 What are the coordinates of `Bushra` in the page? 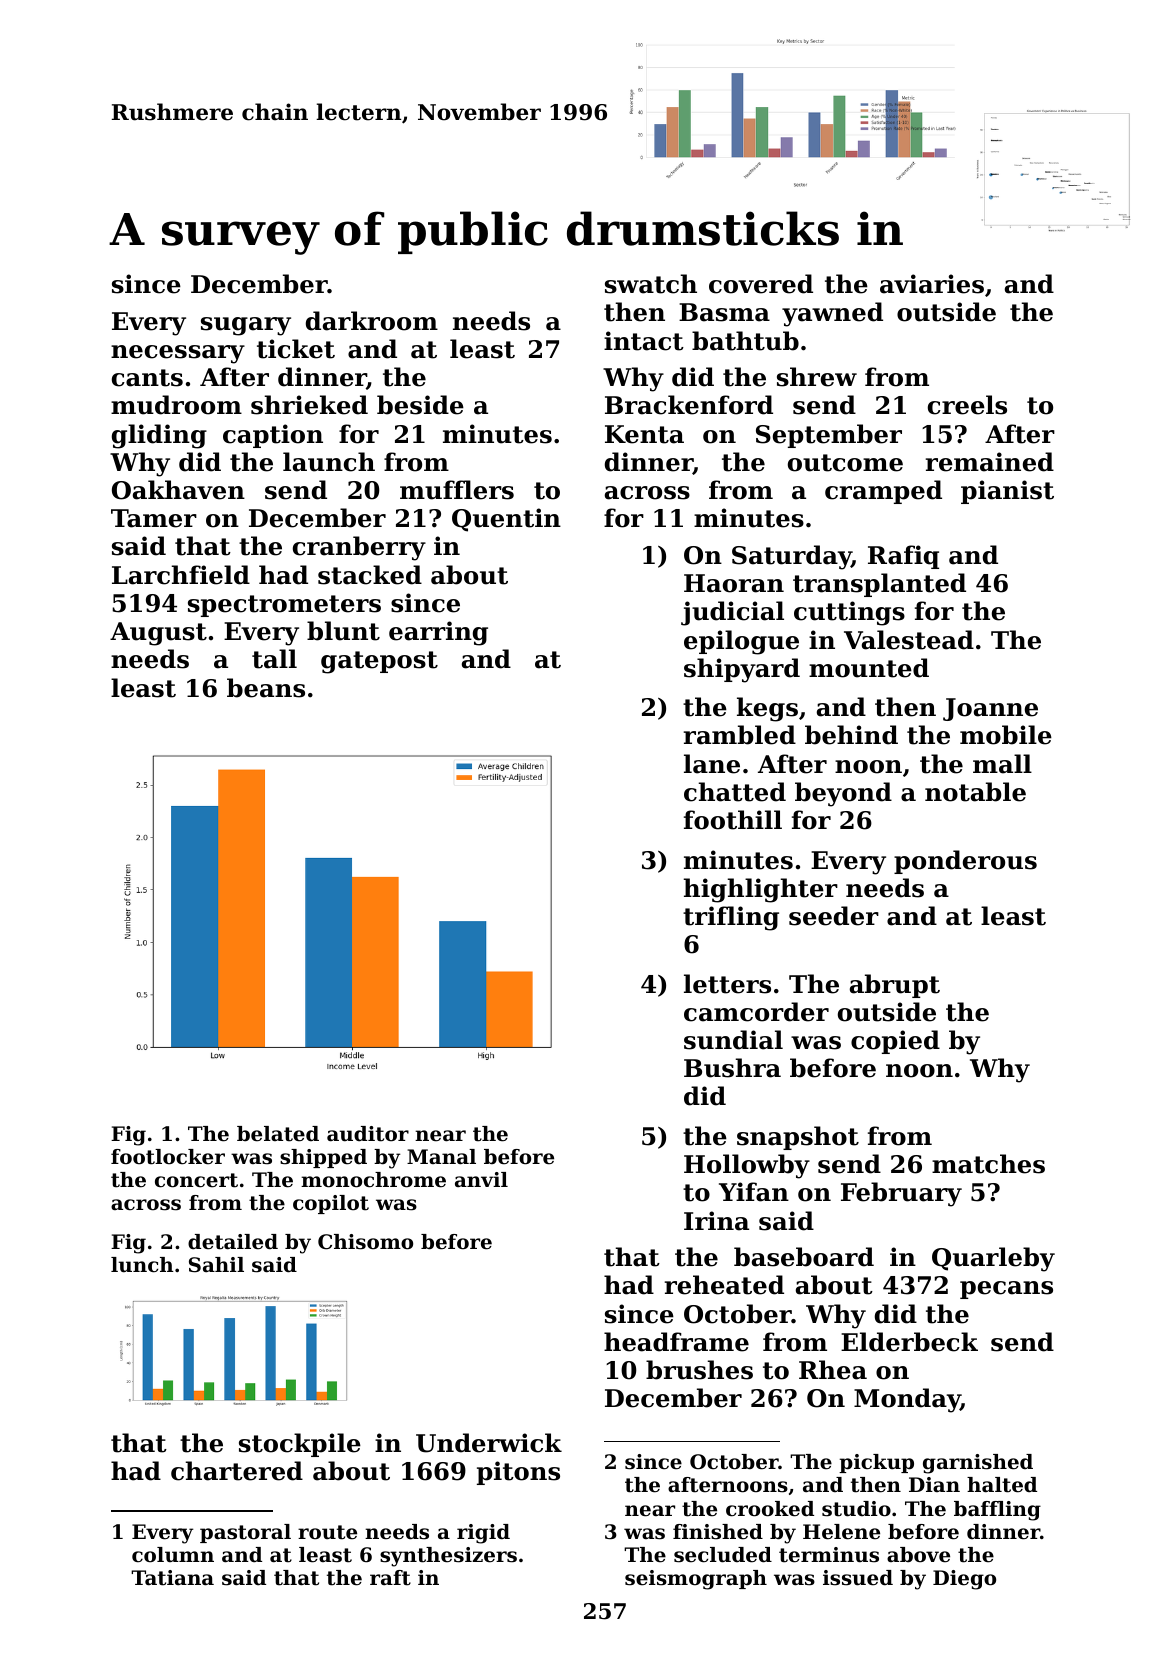 It's located at (732, 1068).
